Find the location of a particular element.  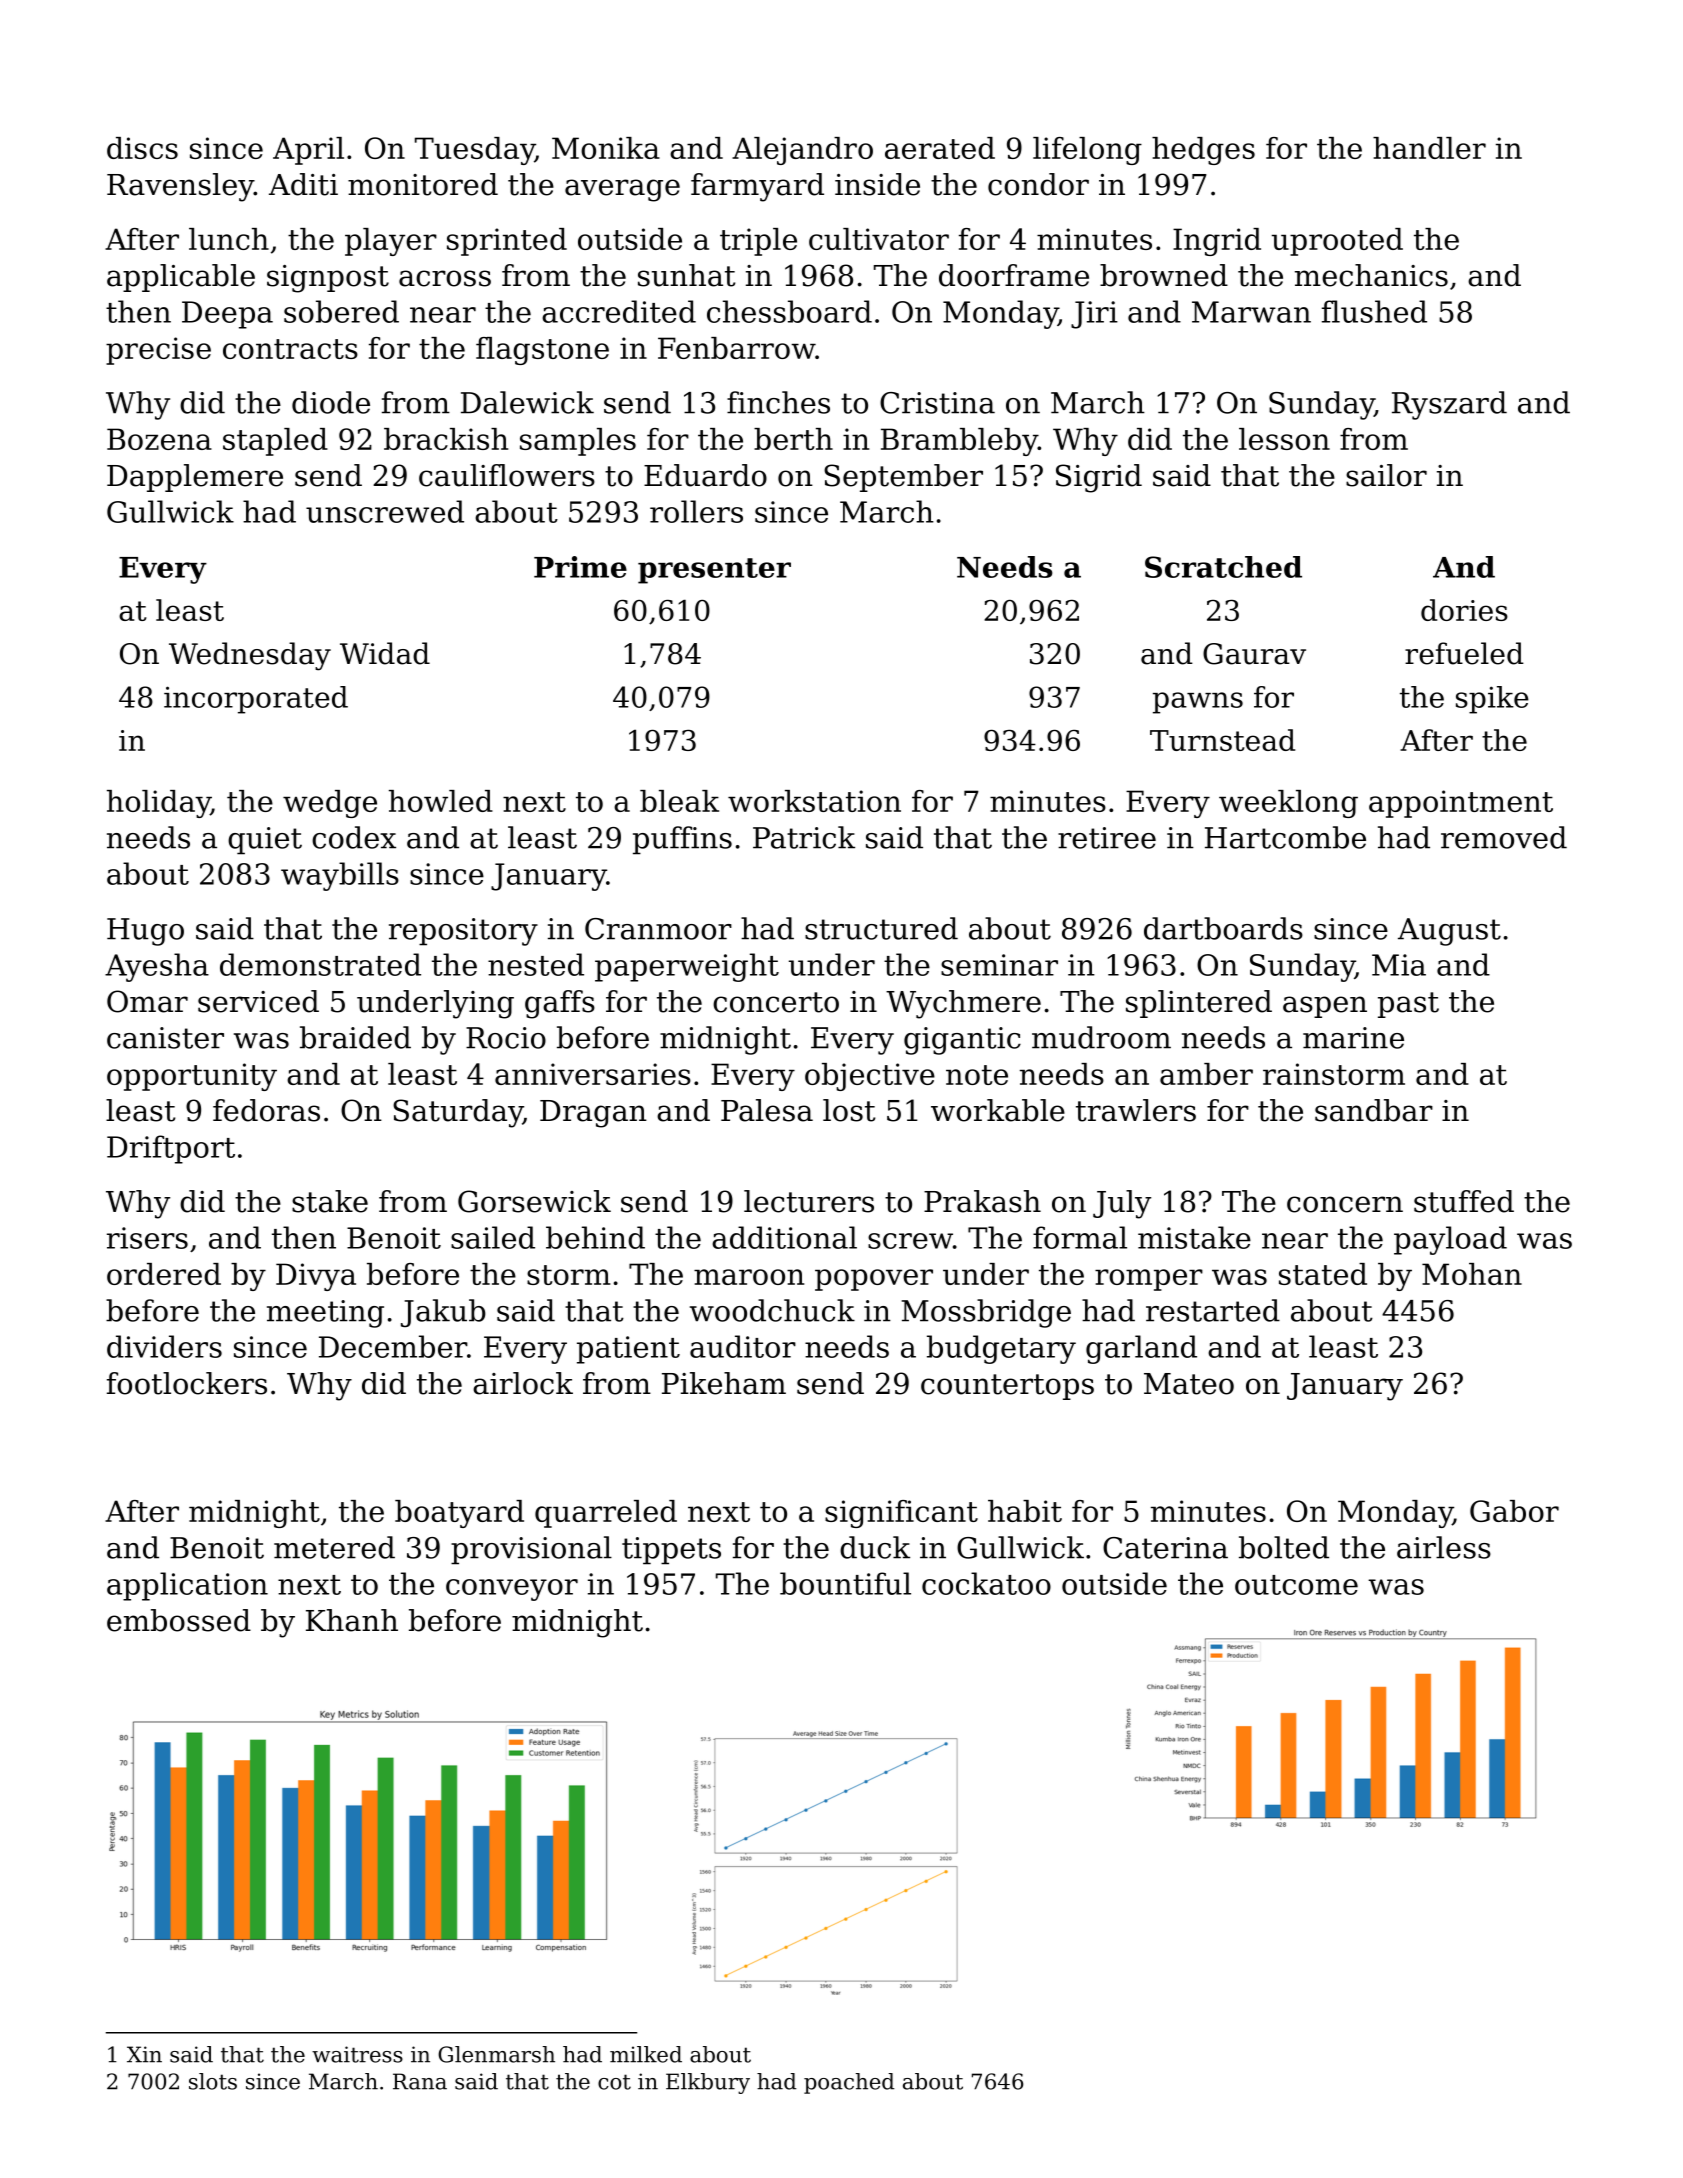

bolted is located at coordinates (1284, 1547).
